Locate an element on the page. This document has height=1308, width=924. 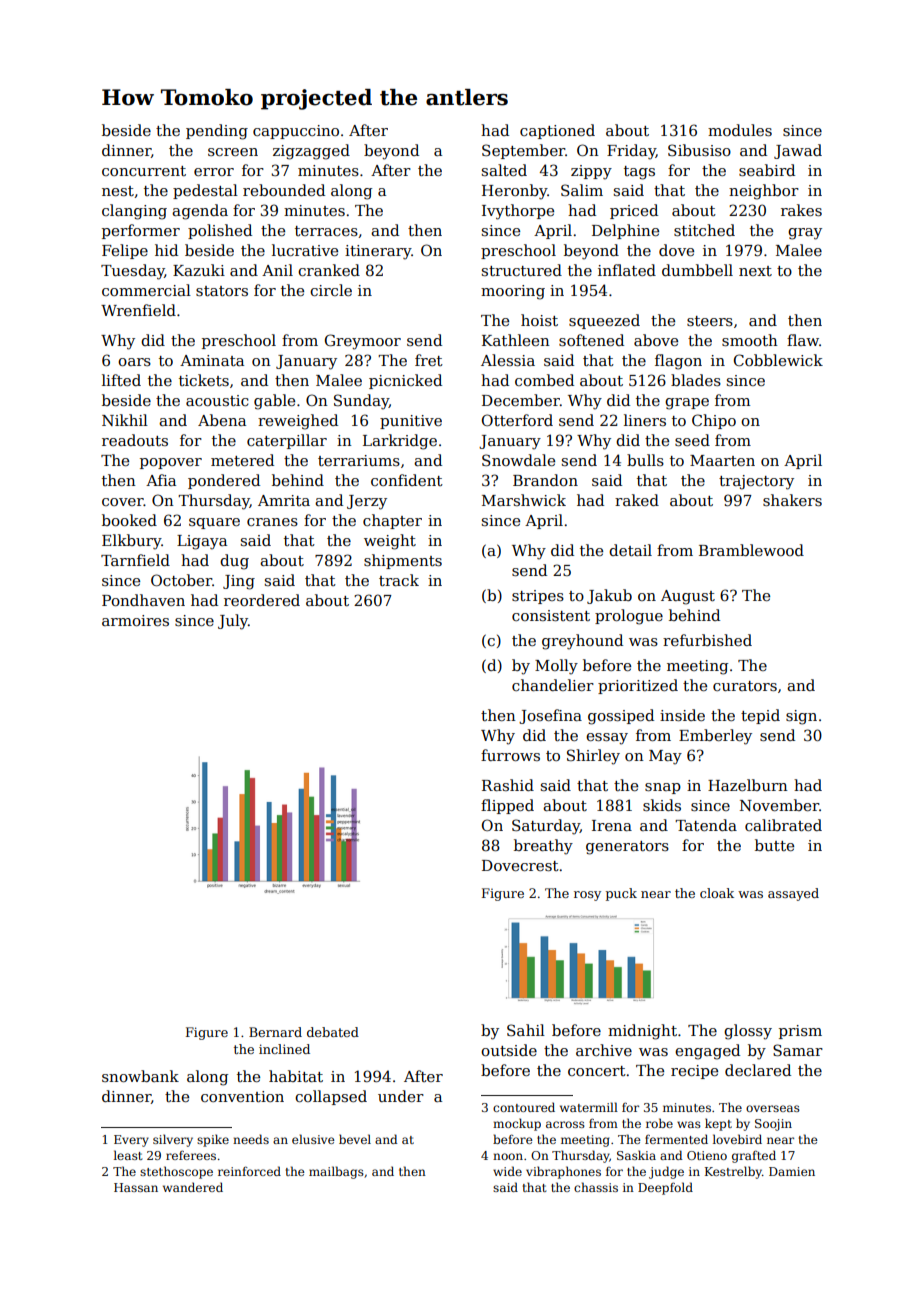
reordered is located at coordinates (262, 600).
